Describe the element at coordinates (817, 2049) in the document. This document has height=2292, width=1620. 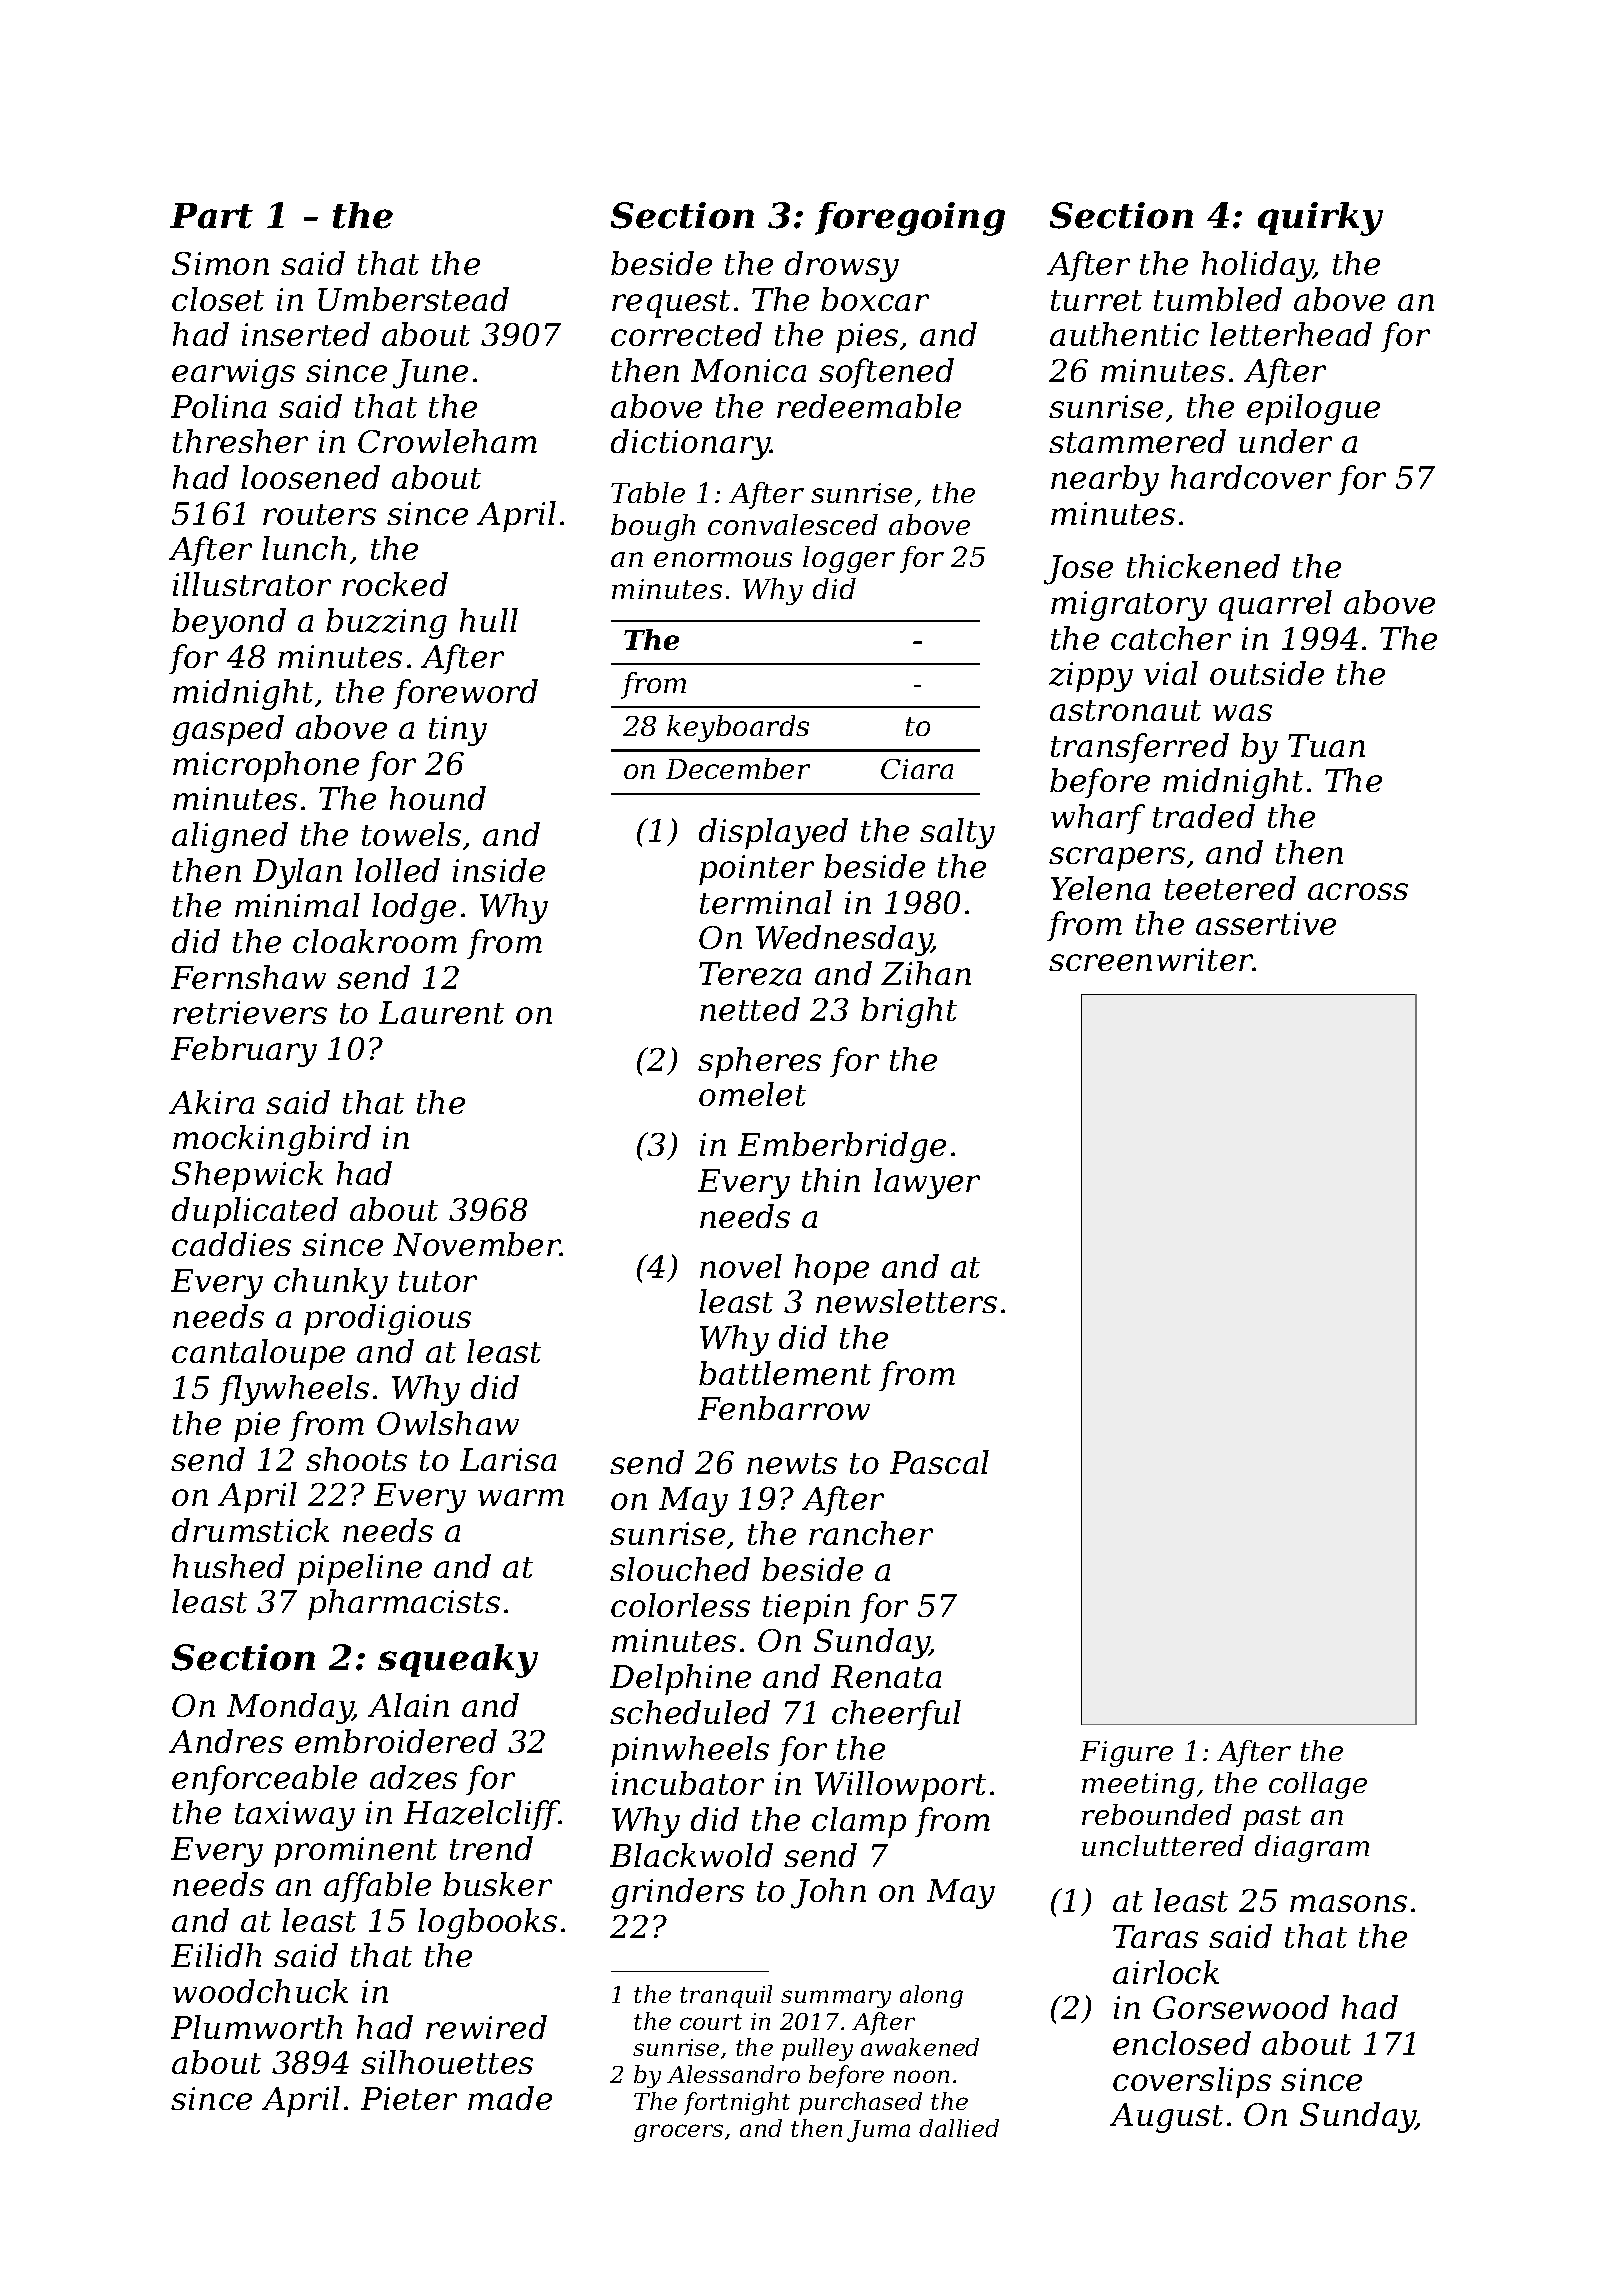
I see `pulley` at that location.
